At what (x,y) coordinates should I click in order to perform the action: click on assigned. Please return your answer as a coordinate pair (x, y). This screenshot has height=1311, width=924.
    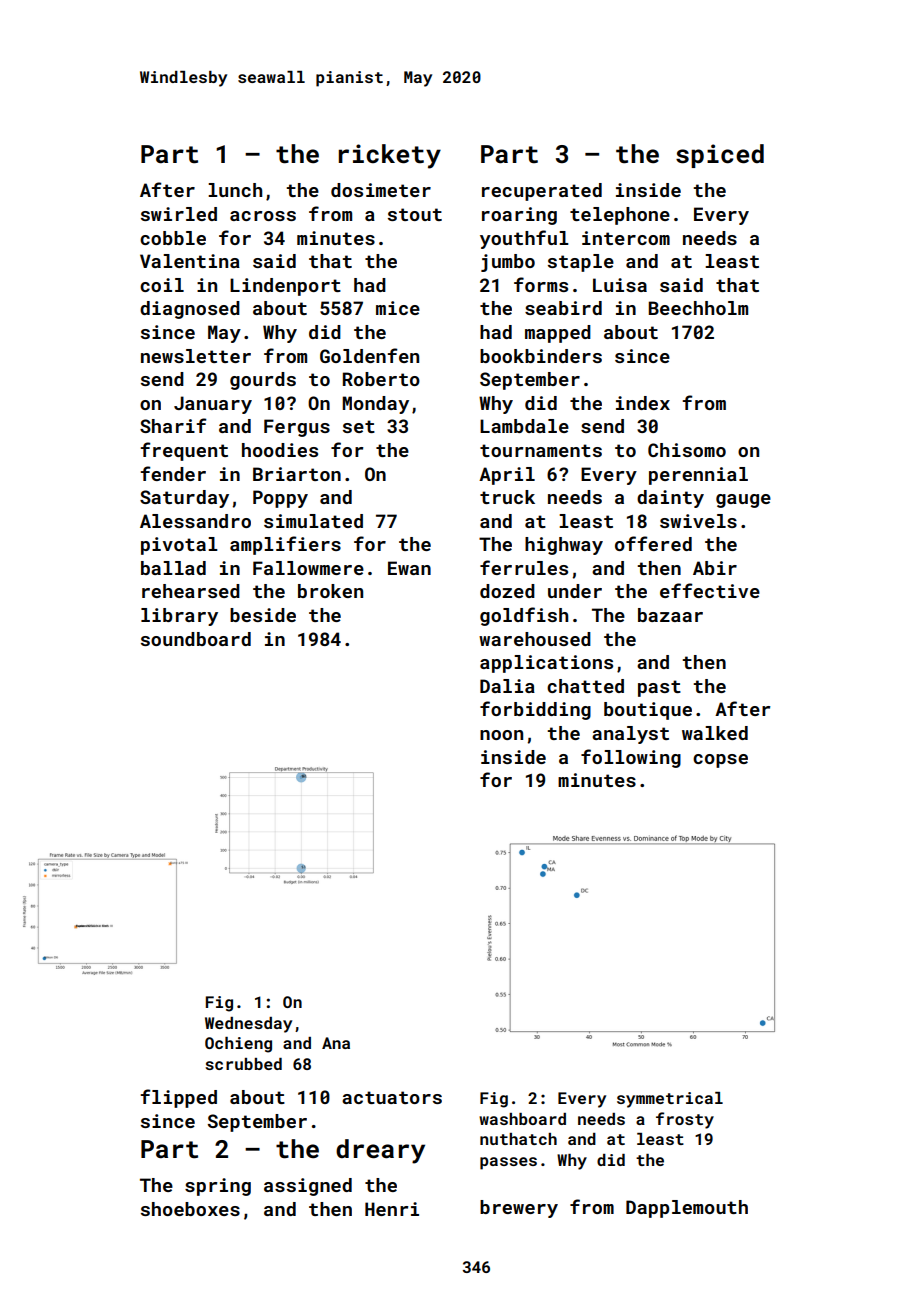
    Looking at the image, I should click on (308, 1187).
